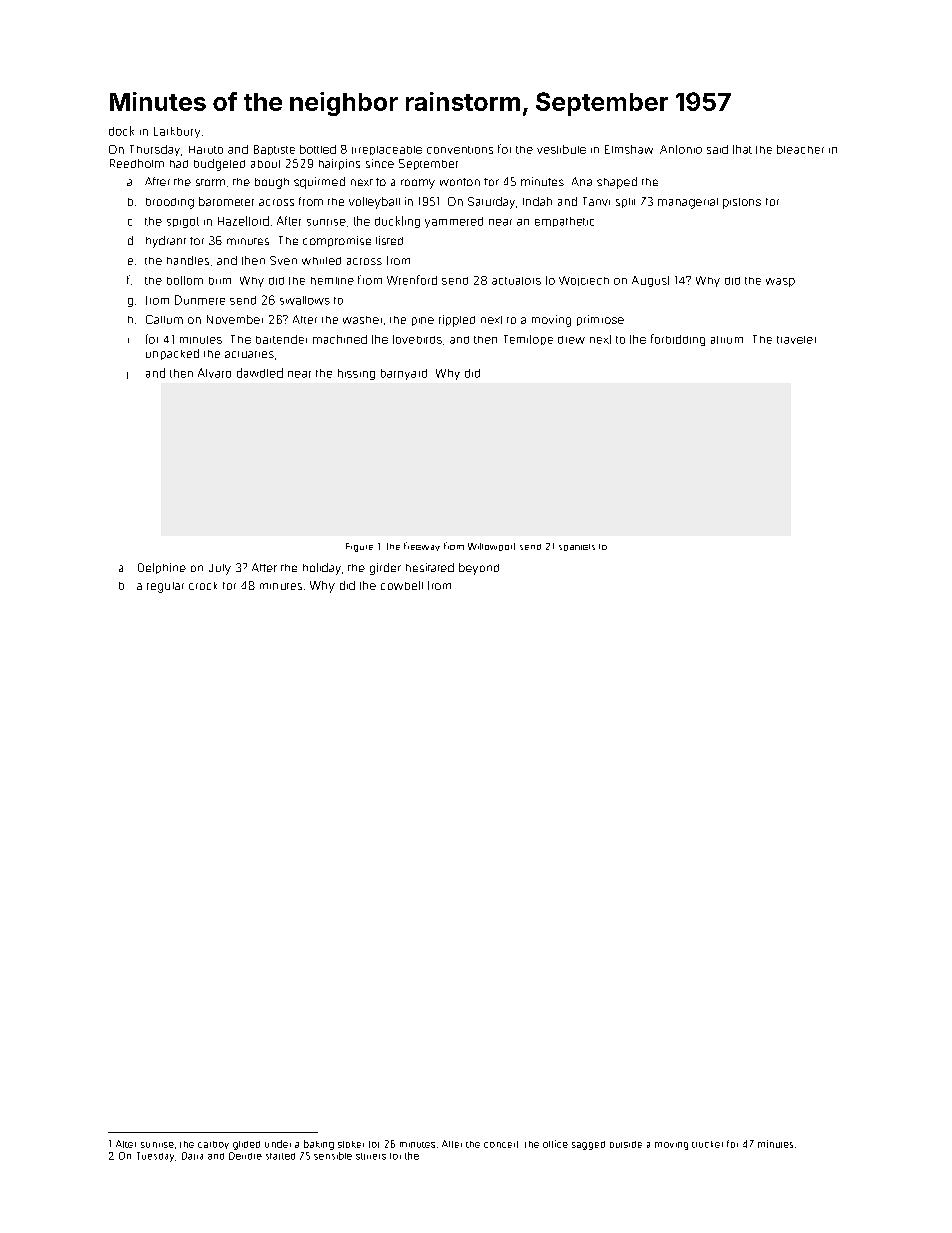 Image resolution: width=952 pixels, height=1233 pixels. What do you see at coordinates (203, 586) in the screenshot?
I see `crock` at bounding box center [203, 586].
